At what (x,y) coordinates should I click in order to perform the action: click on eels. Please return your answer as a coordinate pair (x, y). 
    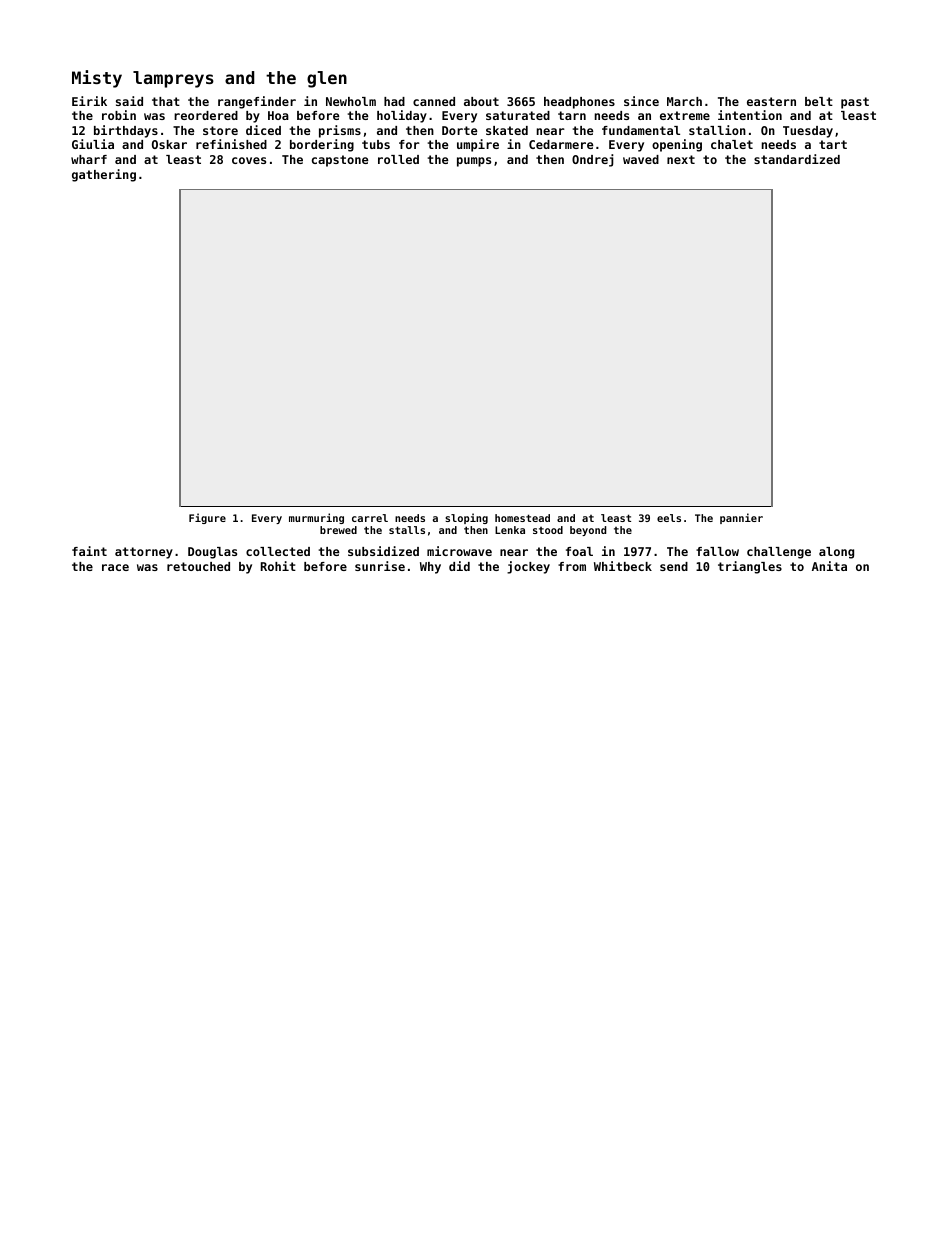
    Looking at the image, I should click on (669, 518).
